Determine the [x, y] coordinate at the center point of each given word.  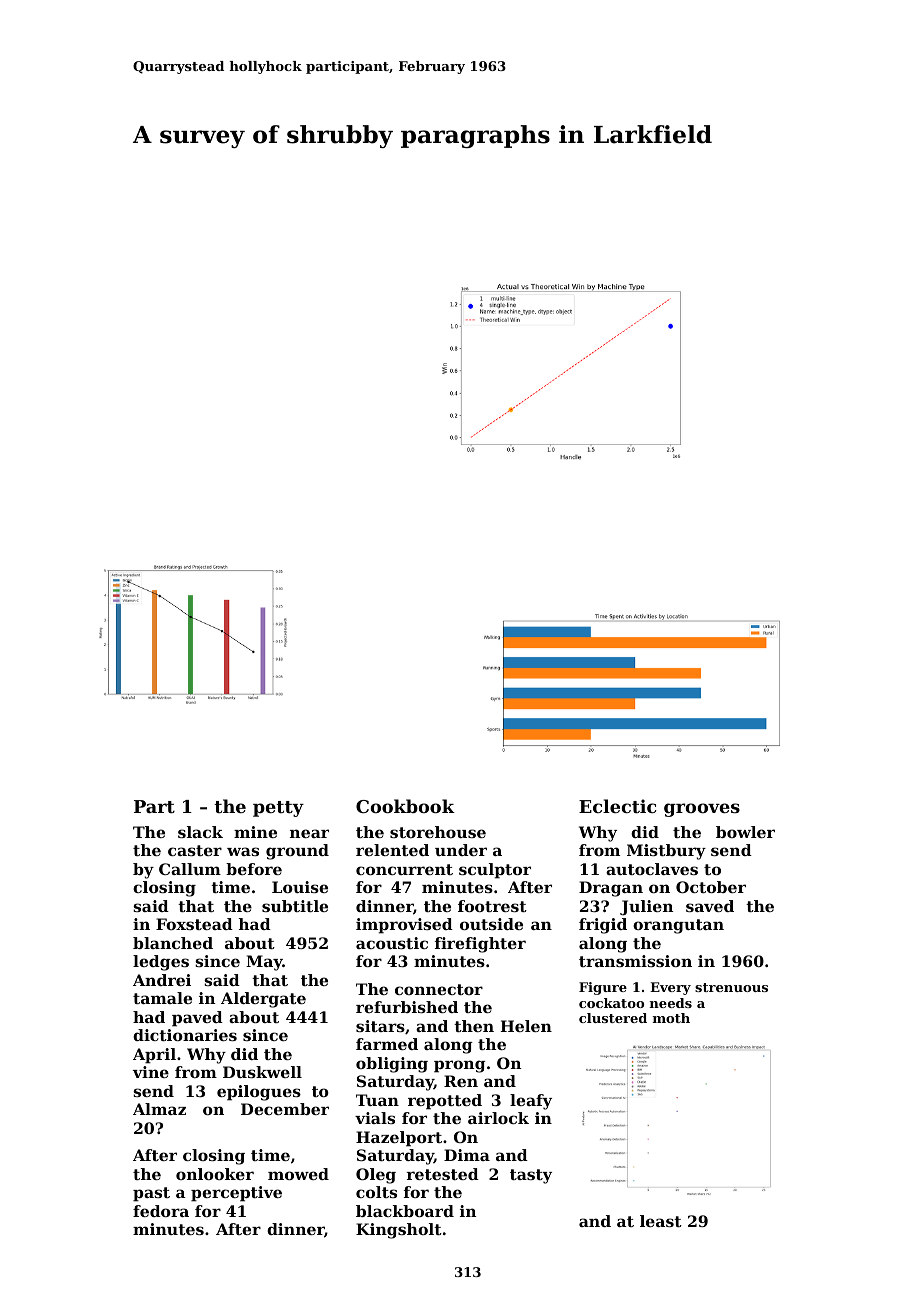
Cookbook [405, 806]
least [661, 1221]
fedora [161, 1211]
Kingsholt [399, 1231]
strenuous [731, 987]
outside [491, 924]
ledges [161, 963]
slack [200, 832]
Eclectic [618, 806]
